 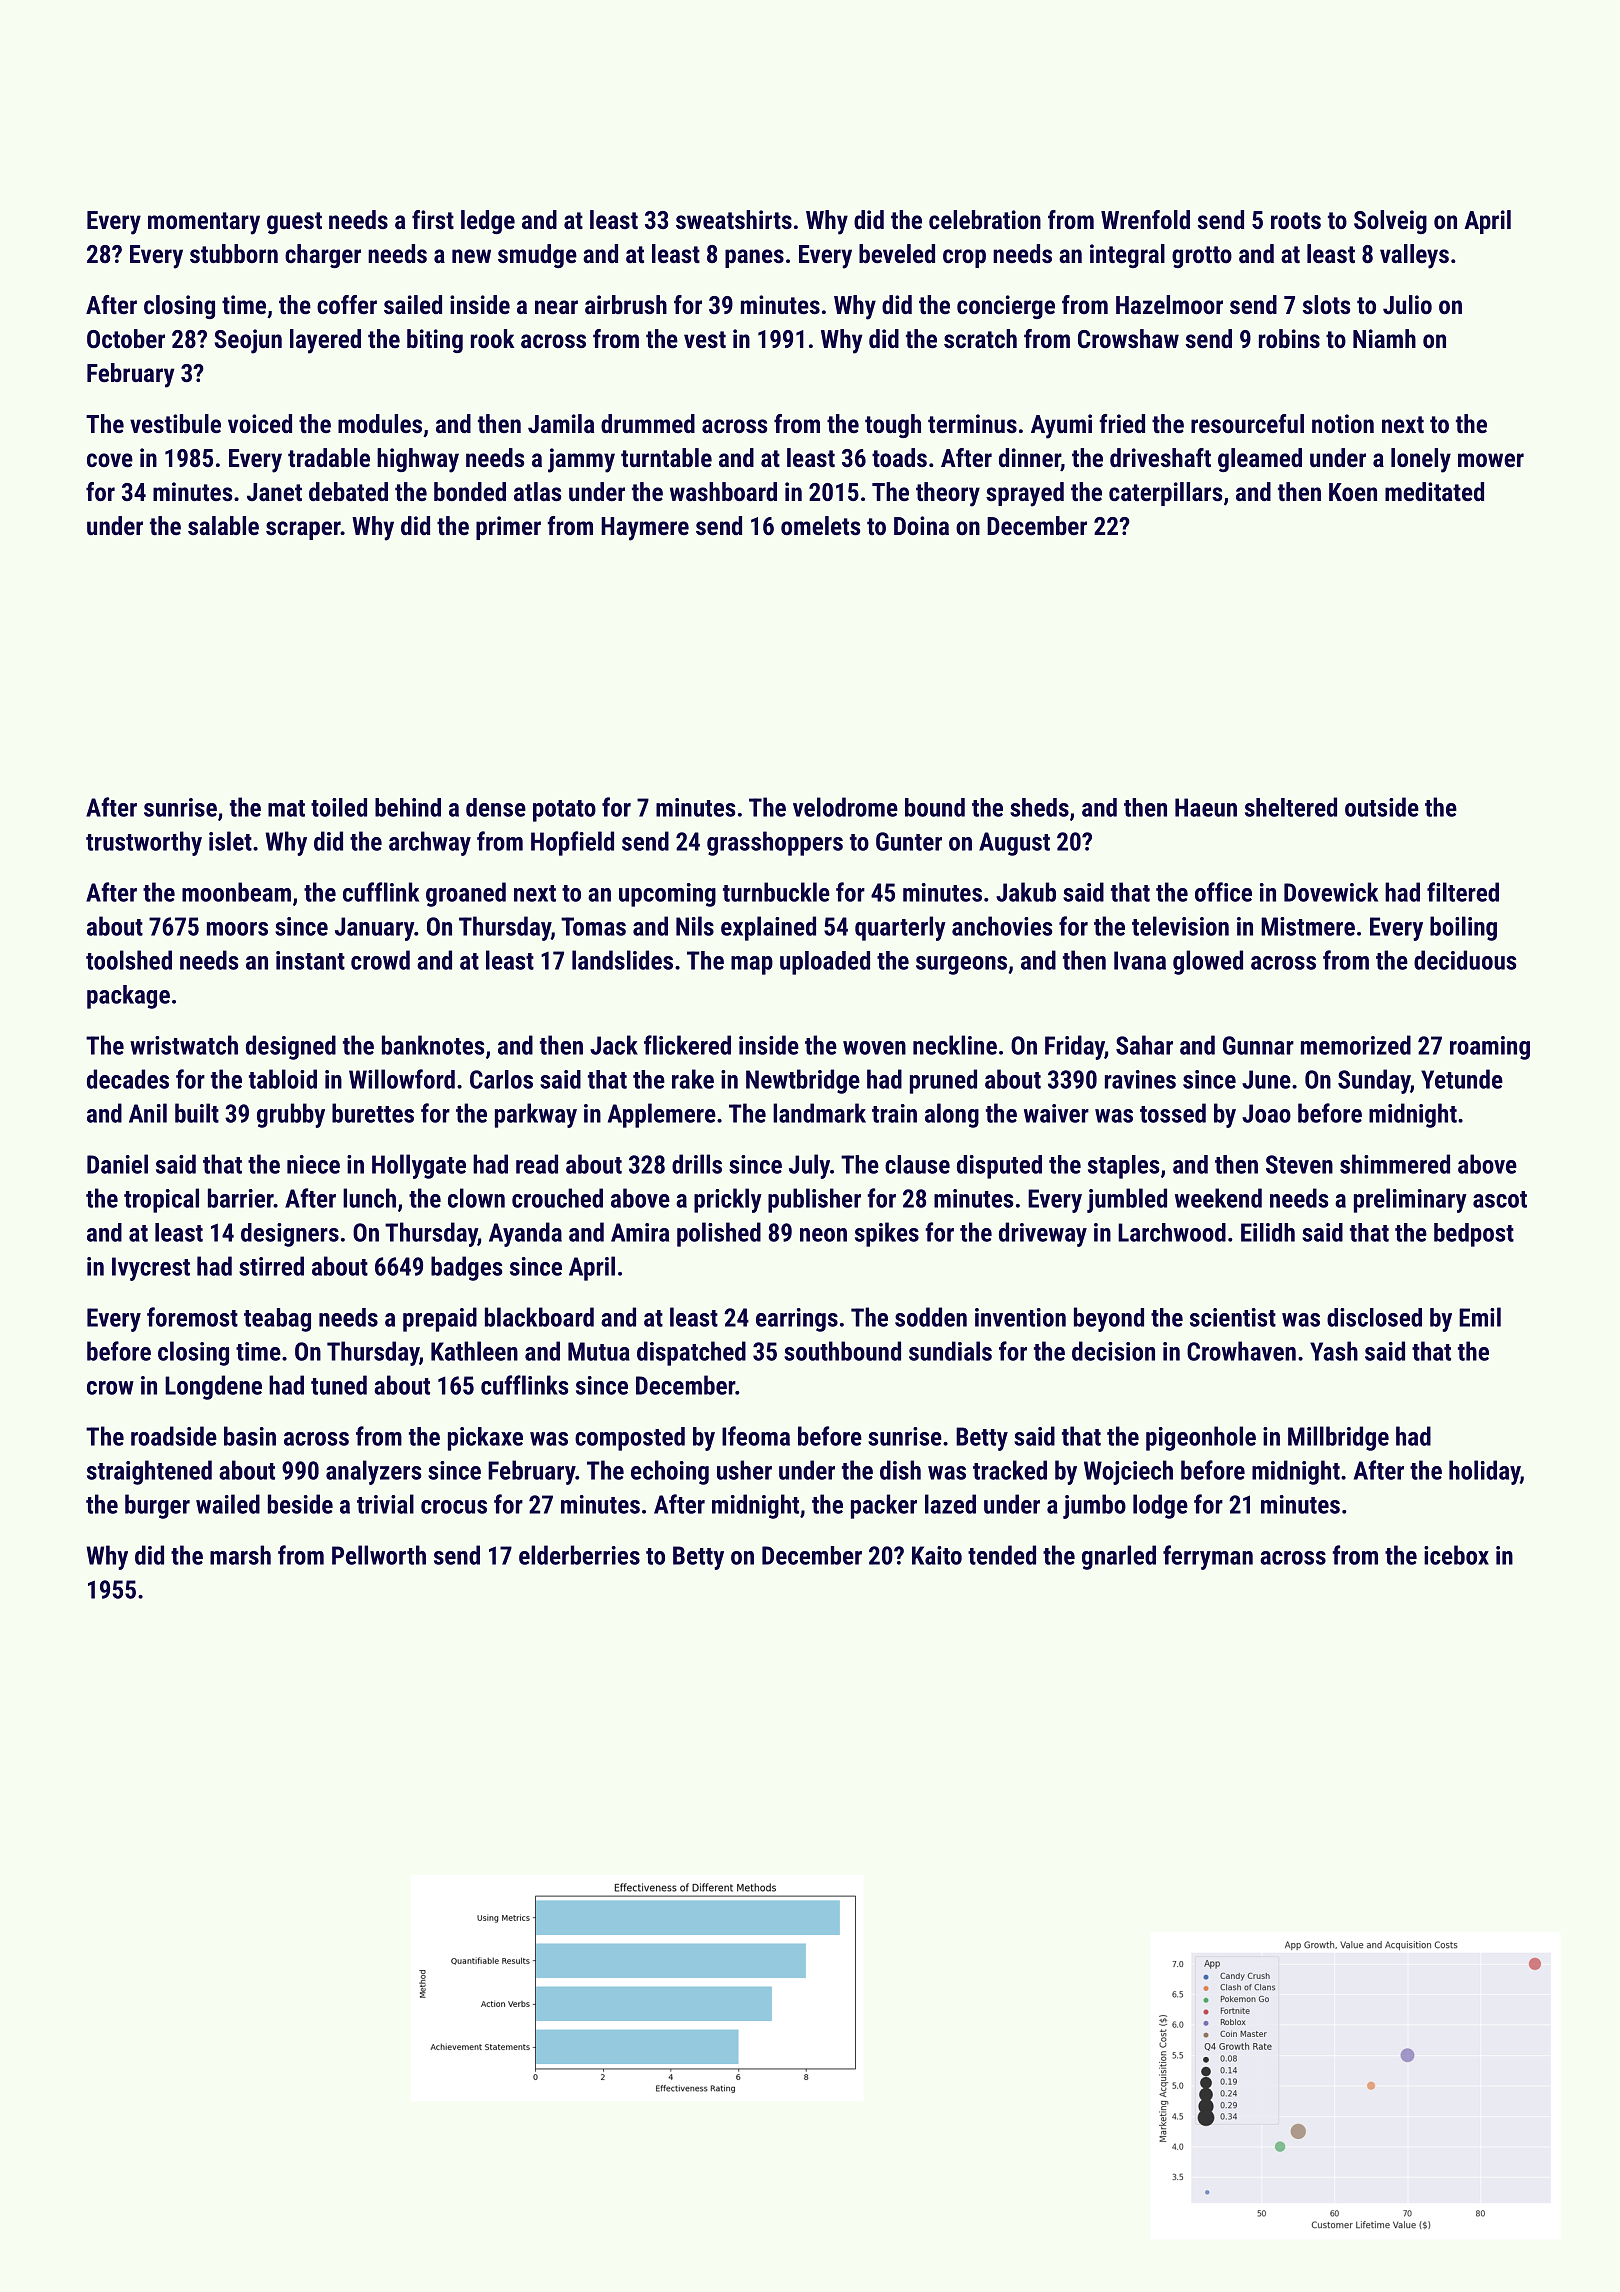 What do you see at coordinates (884, 1506) in the page?
I see `packer` at bounding box center [884, 1506].
